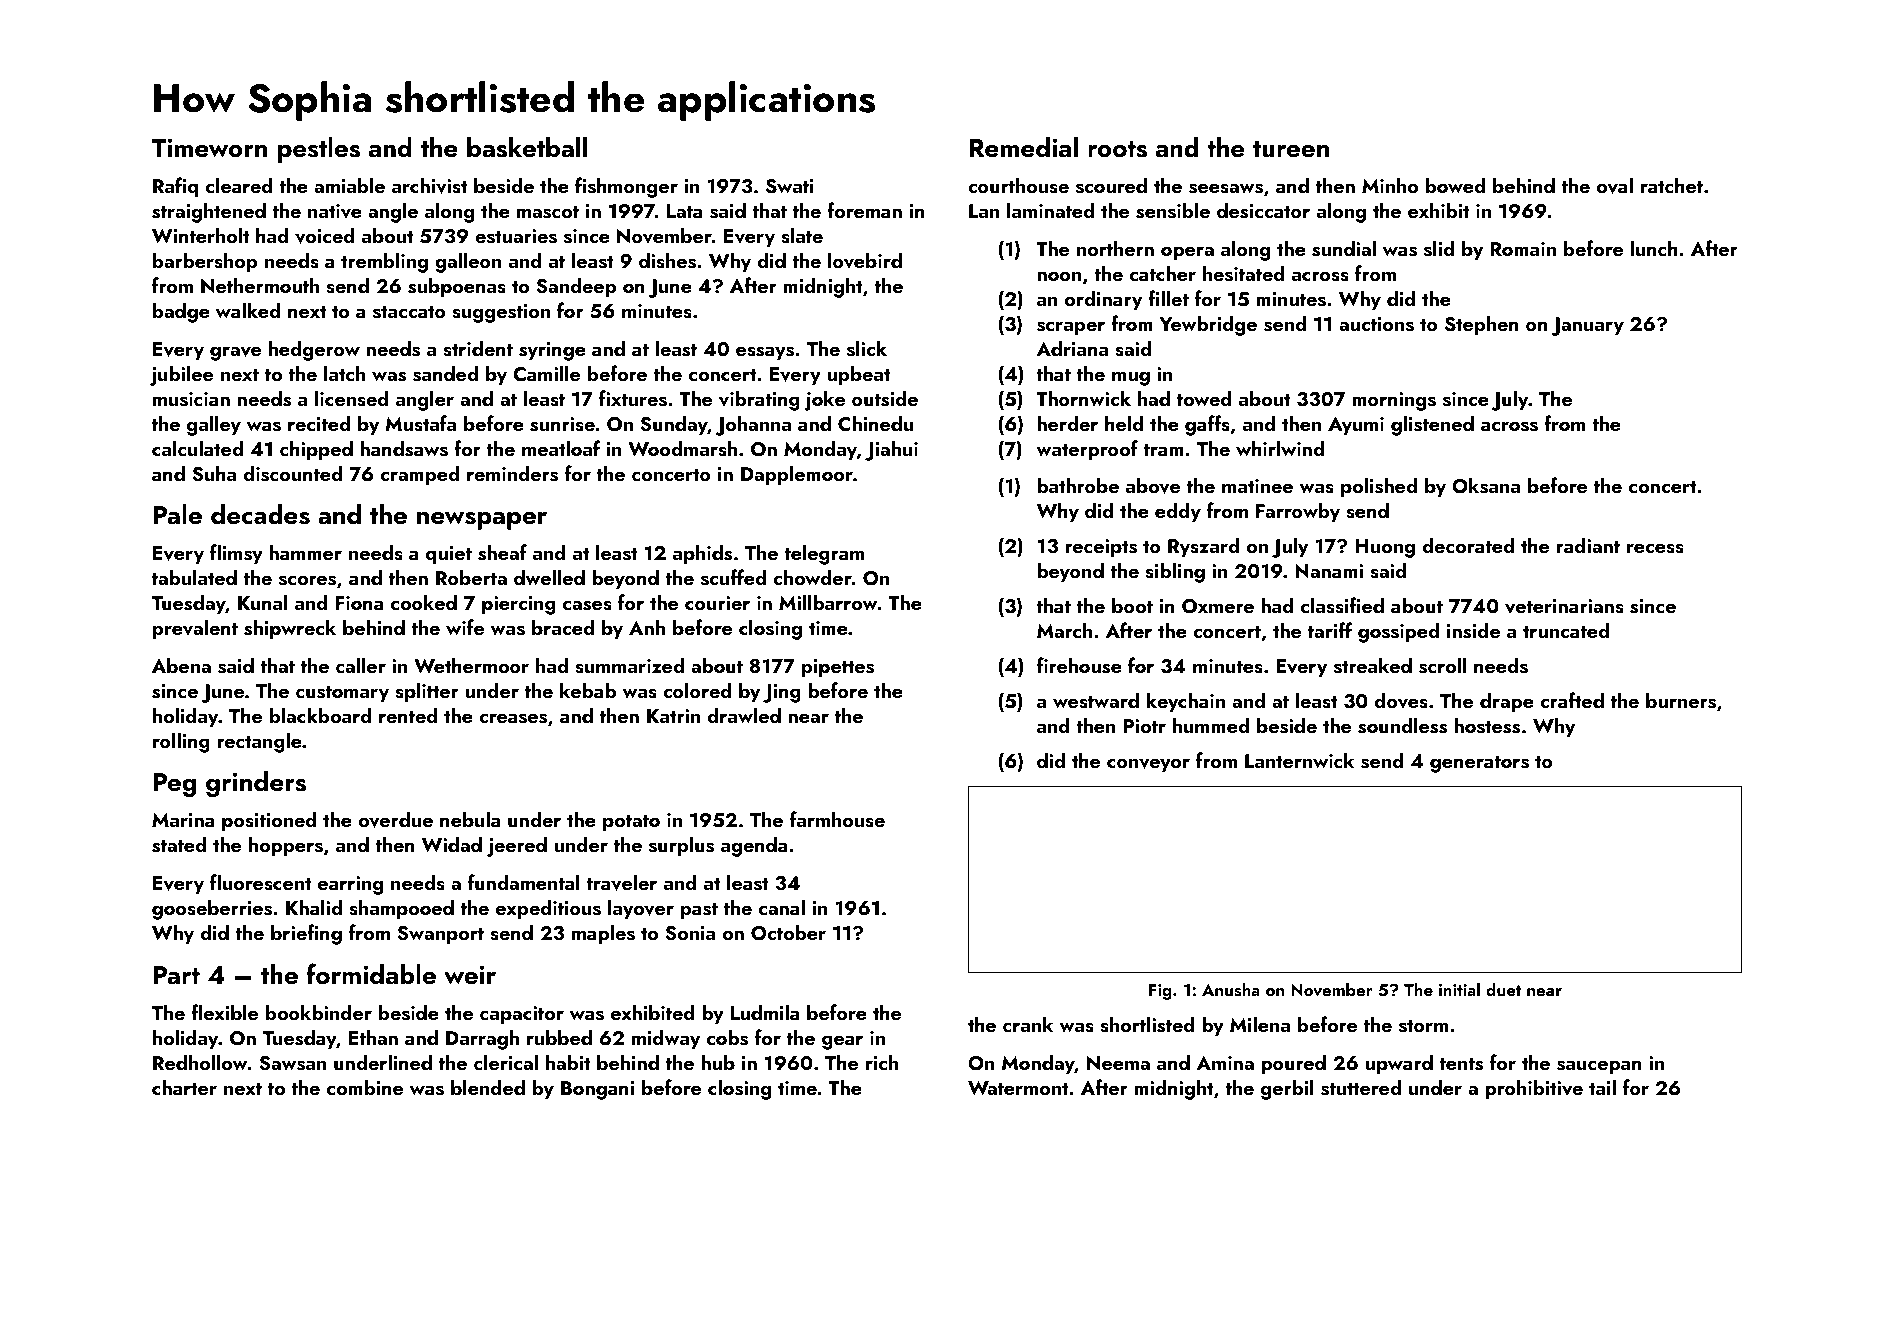 The width and height of the screenshot is (1894, 1339). I want to click on lunch, so click(1654, 248).
